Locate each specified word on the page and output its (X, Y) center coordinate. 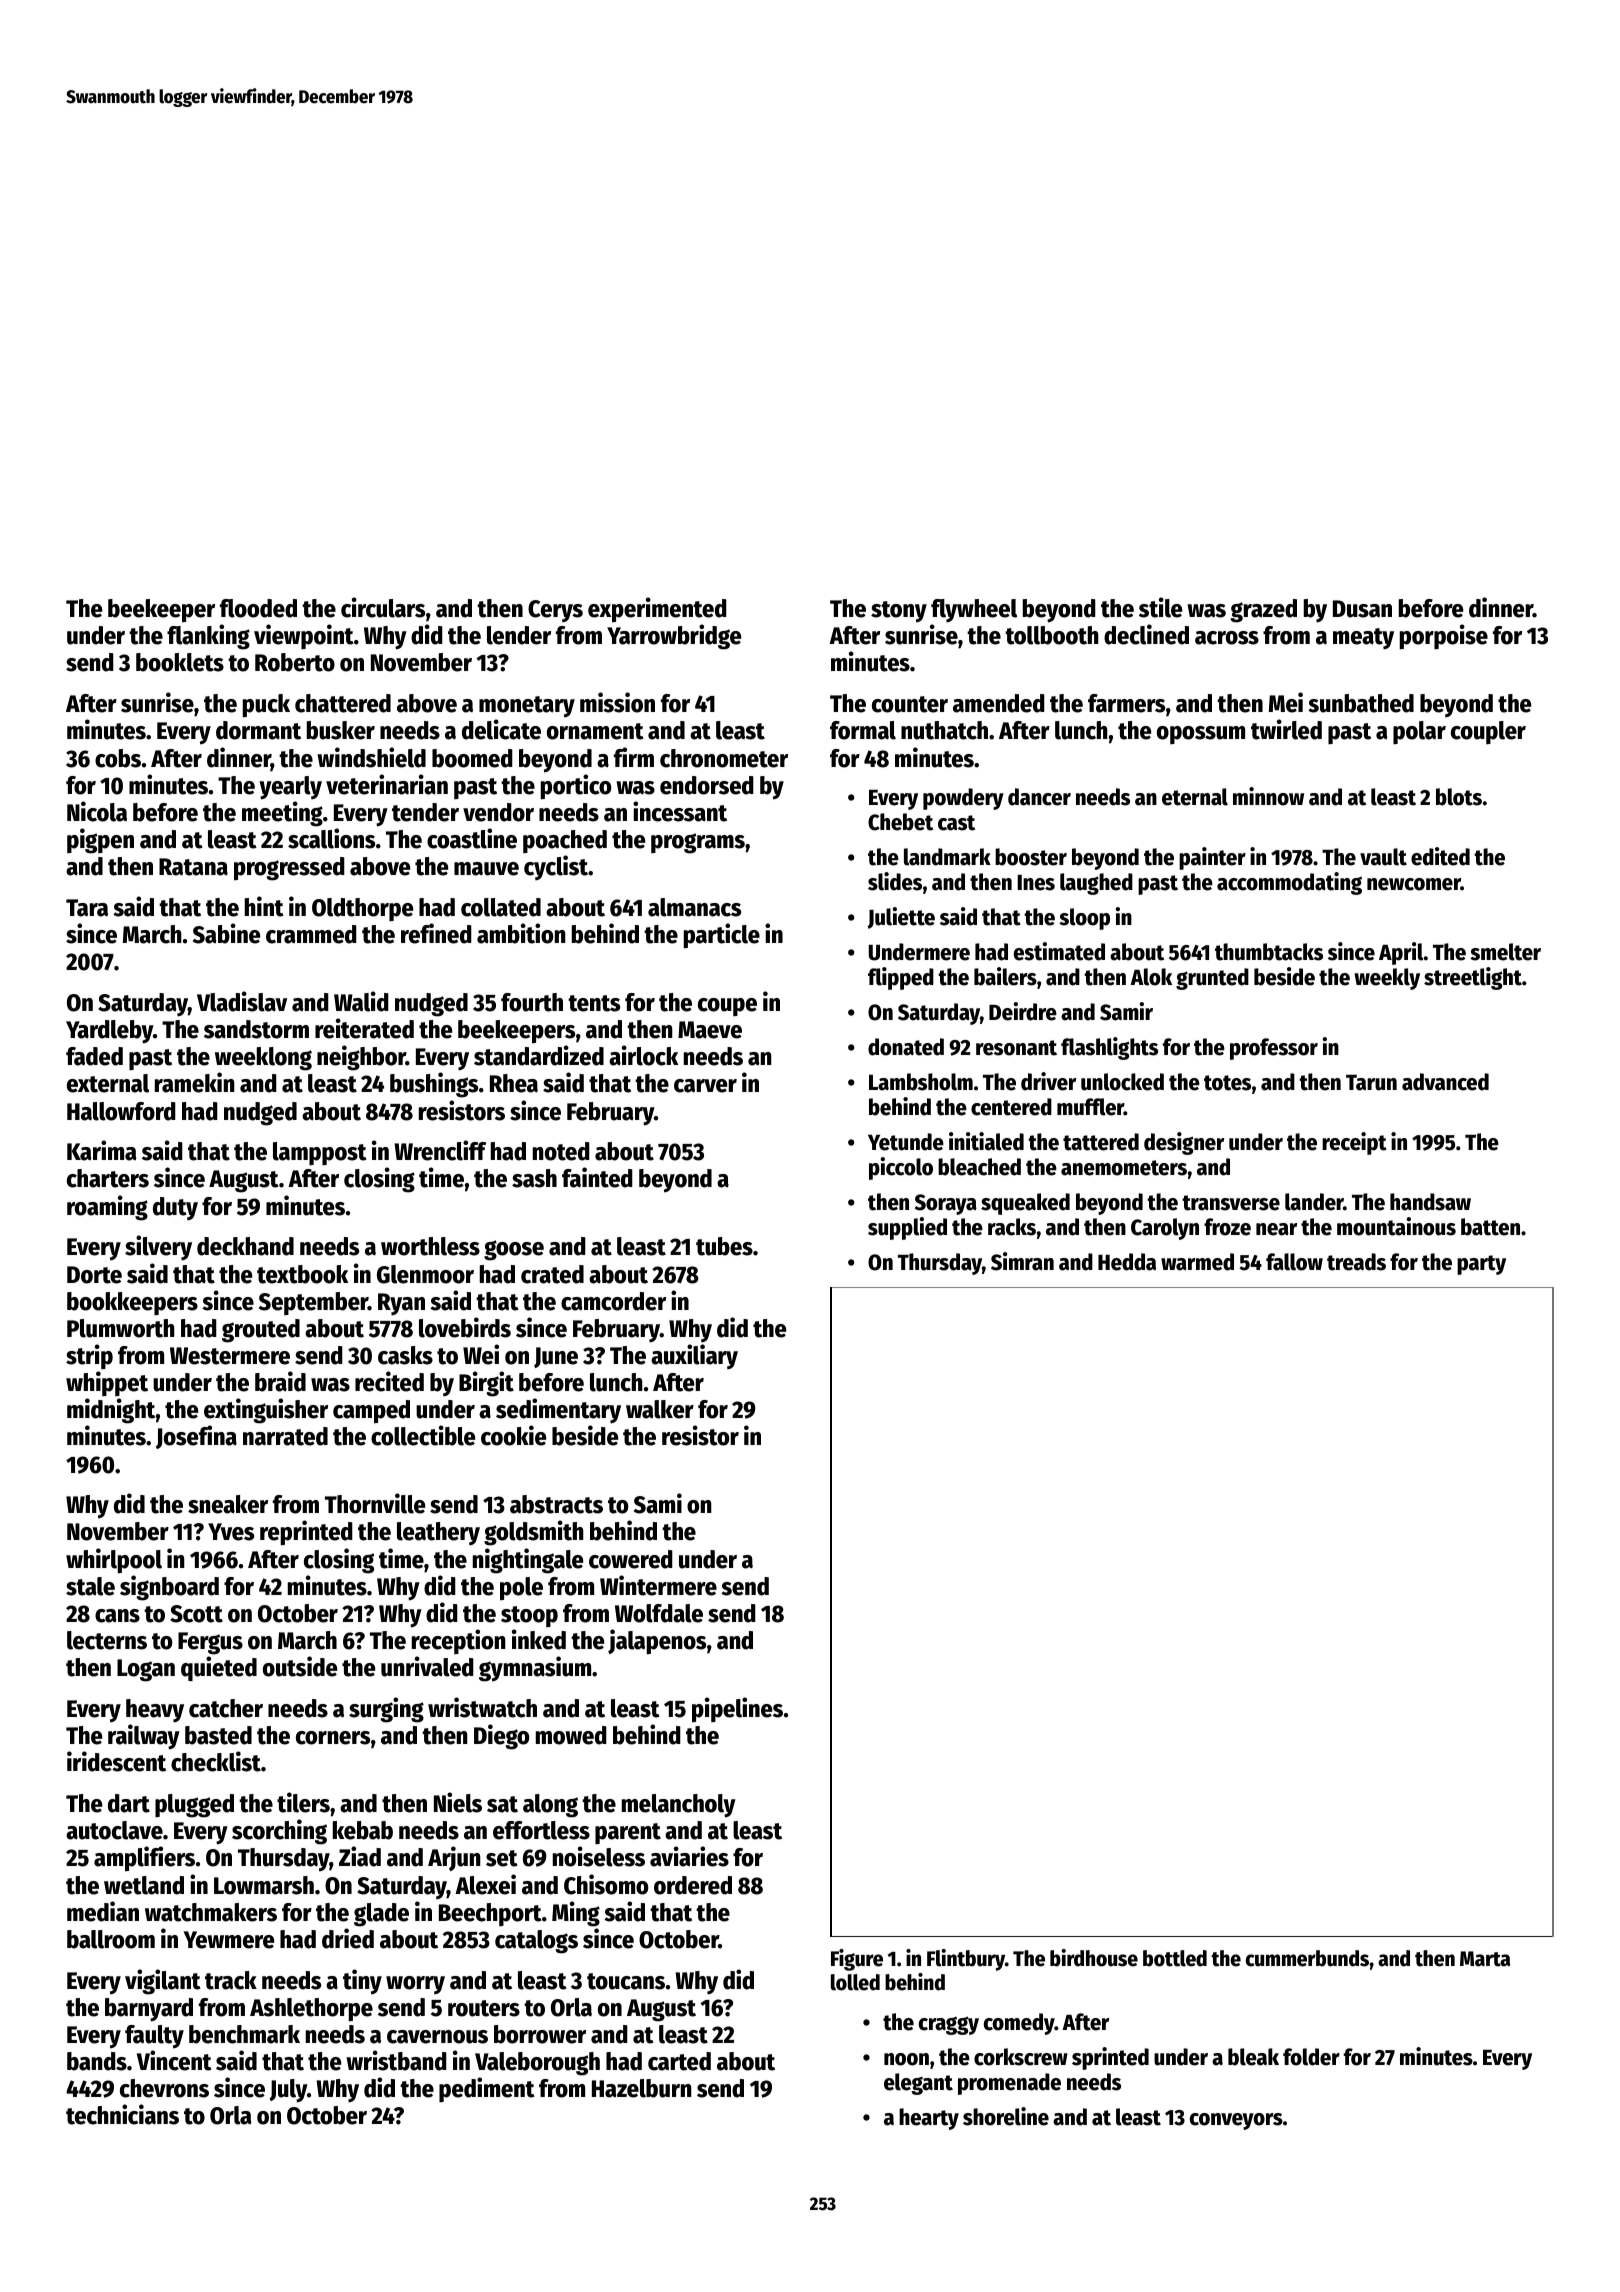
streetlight (1473, 978)
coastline (472, 838)
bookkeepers (132, 1303)
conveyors (1236, 2121)
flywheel (974, 611)
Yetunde (906, 1142)
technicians (122, 2114)
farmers (1126, 703)
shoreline (1006, 2116)
